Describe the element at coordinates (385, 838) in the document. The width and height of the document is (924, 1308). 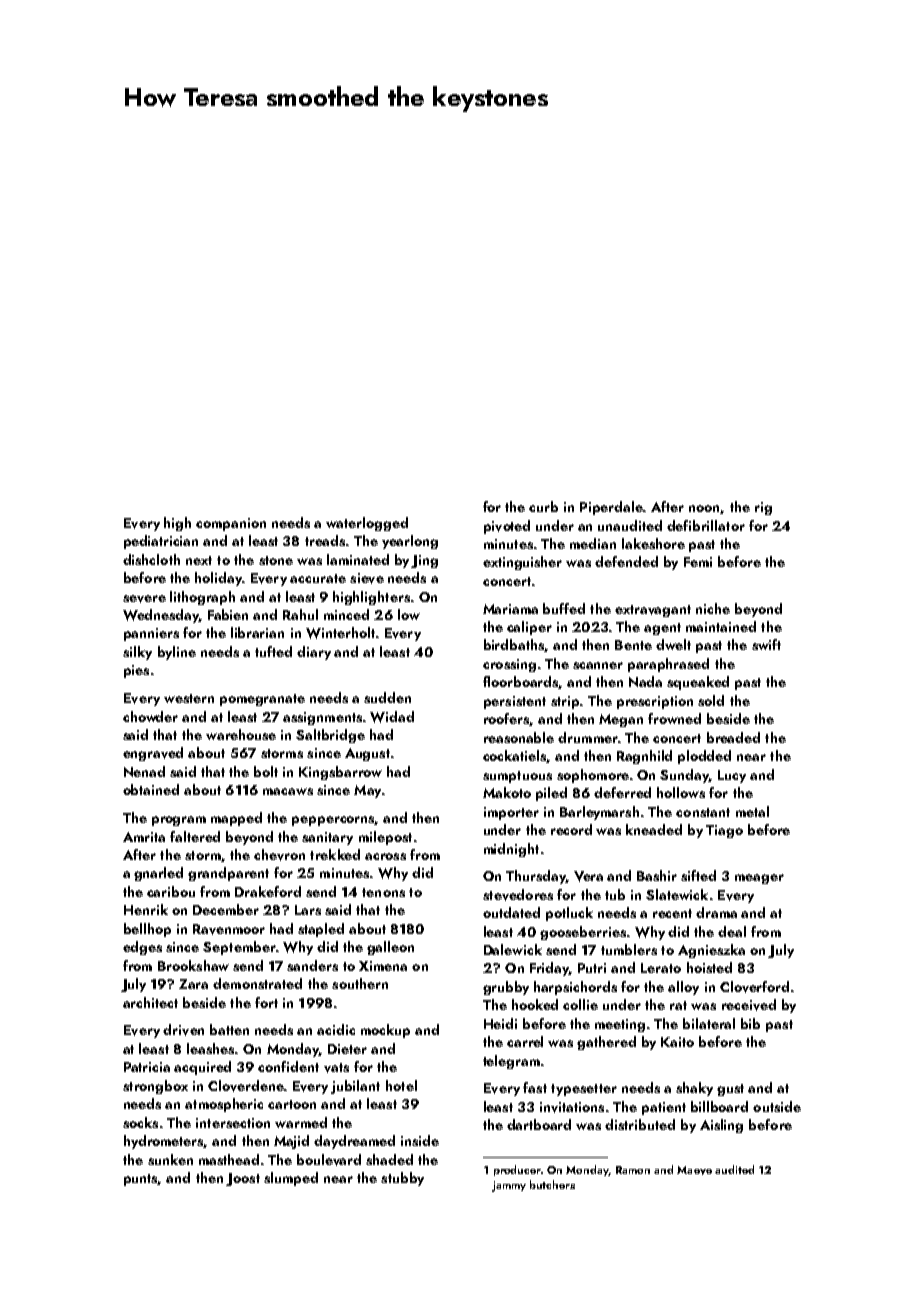
I see `milepost` at that location.
